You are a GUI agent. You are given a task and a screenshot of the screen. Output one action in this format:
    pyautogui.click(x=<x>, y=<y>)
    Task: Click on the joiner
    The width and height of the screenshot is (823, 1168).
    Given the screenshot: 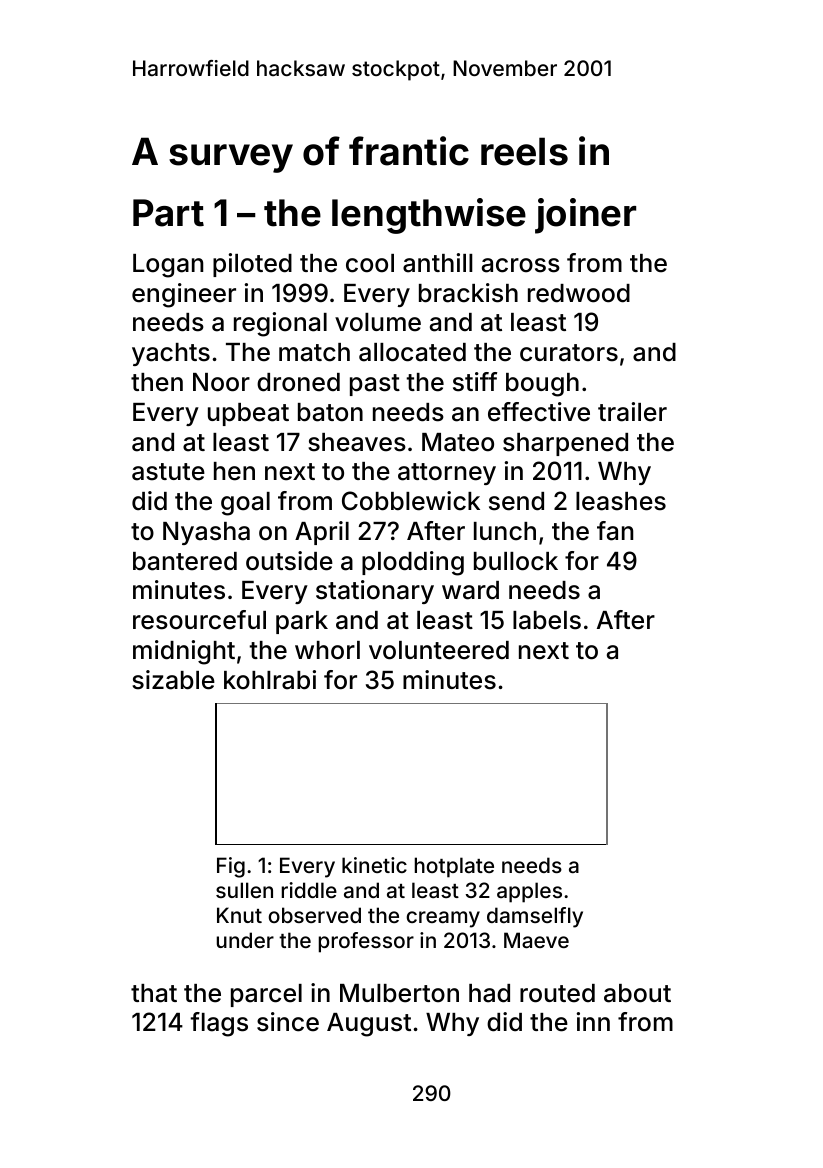 What is the action you would take?
    pyautogui.click(x=585, y=216)
